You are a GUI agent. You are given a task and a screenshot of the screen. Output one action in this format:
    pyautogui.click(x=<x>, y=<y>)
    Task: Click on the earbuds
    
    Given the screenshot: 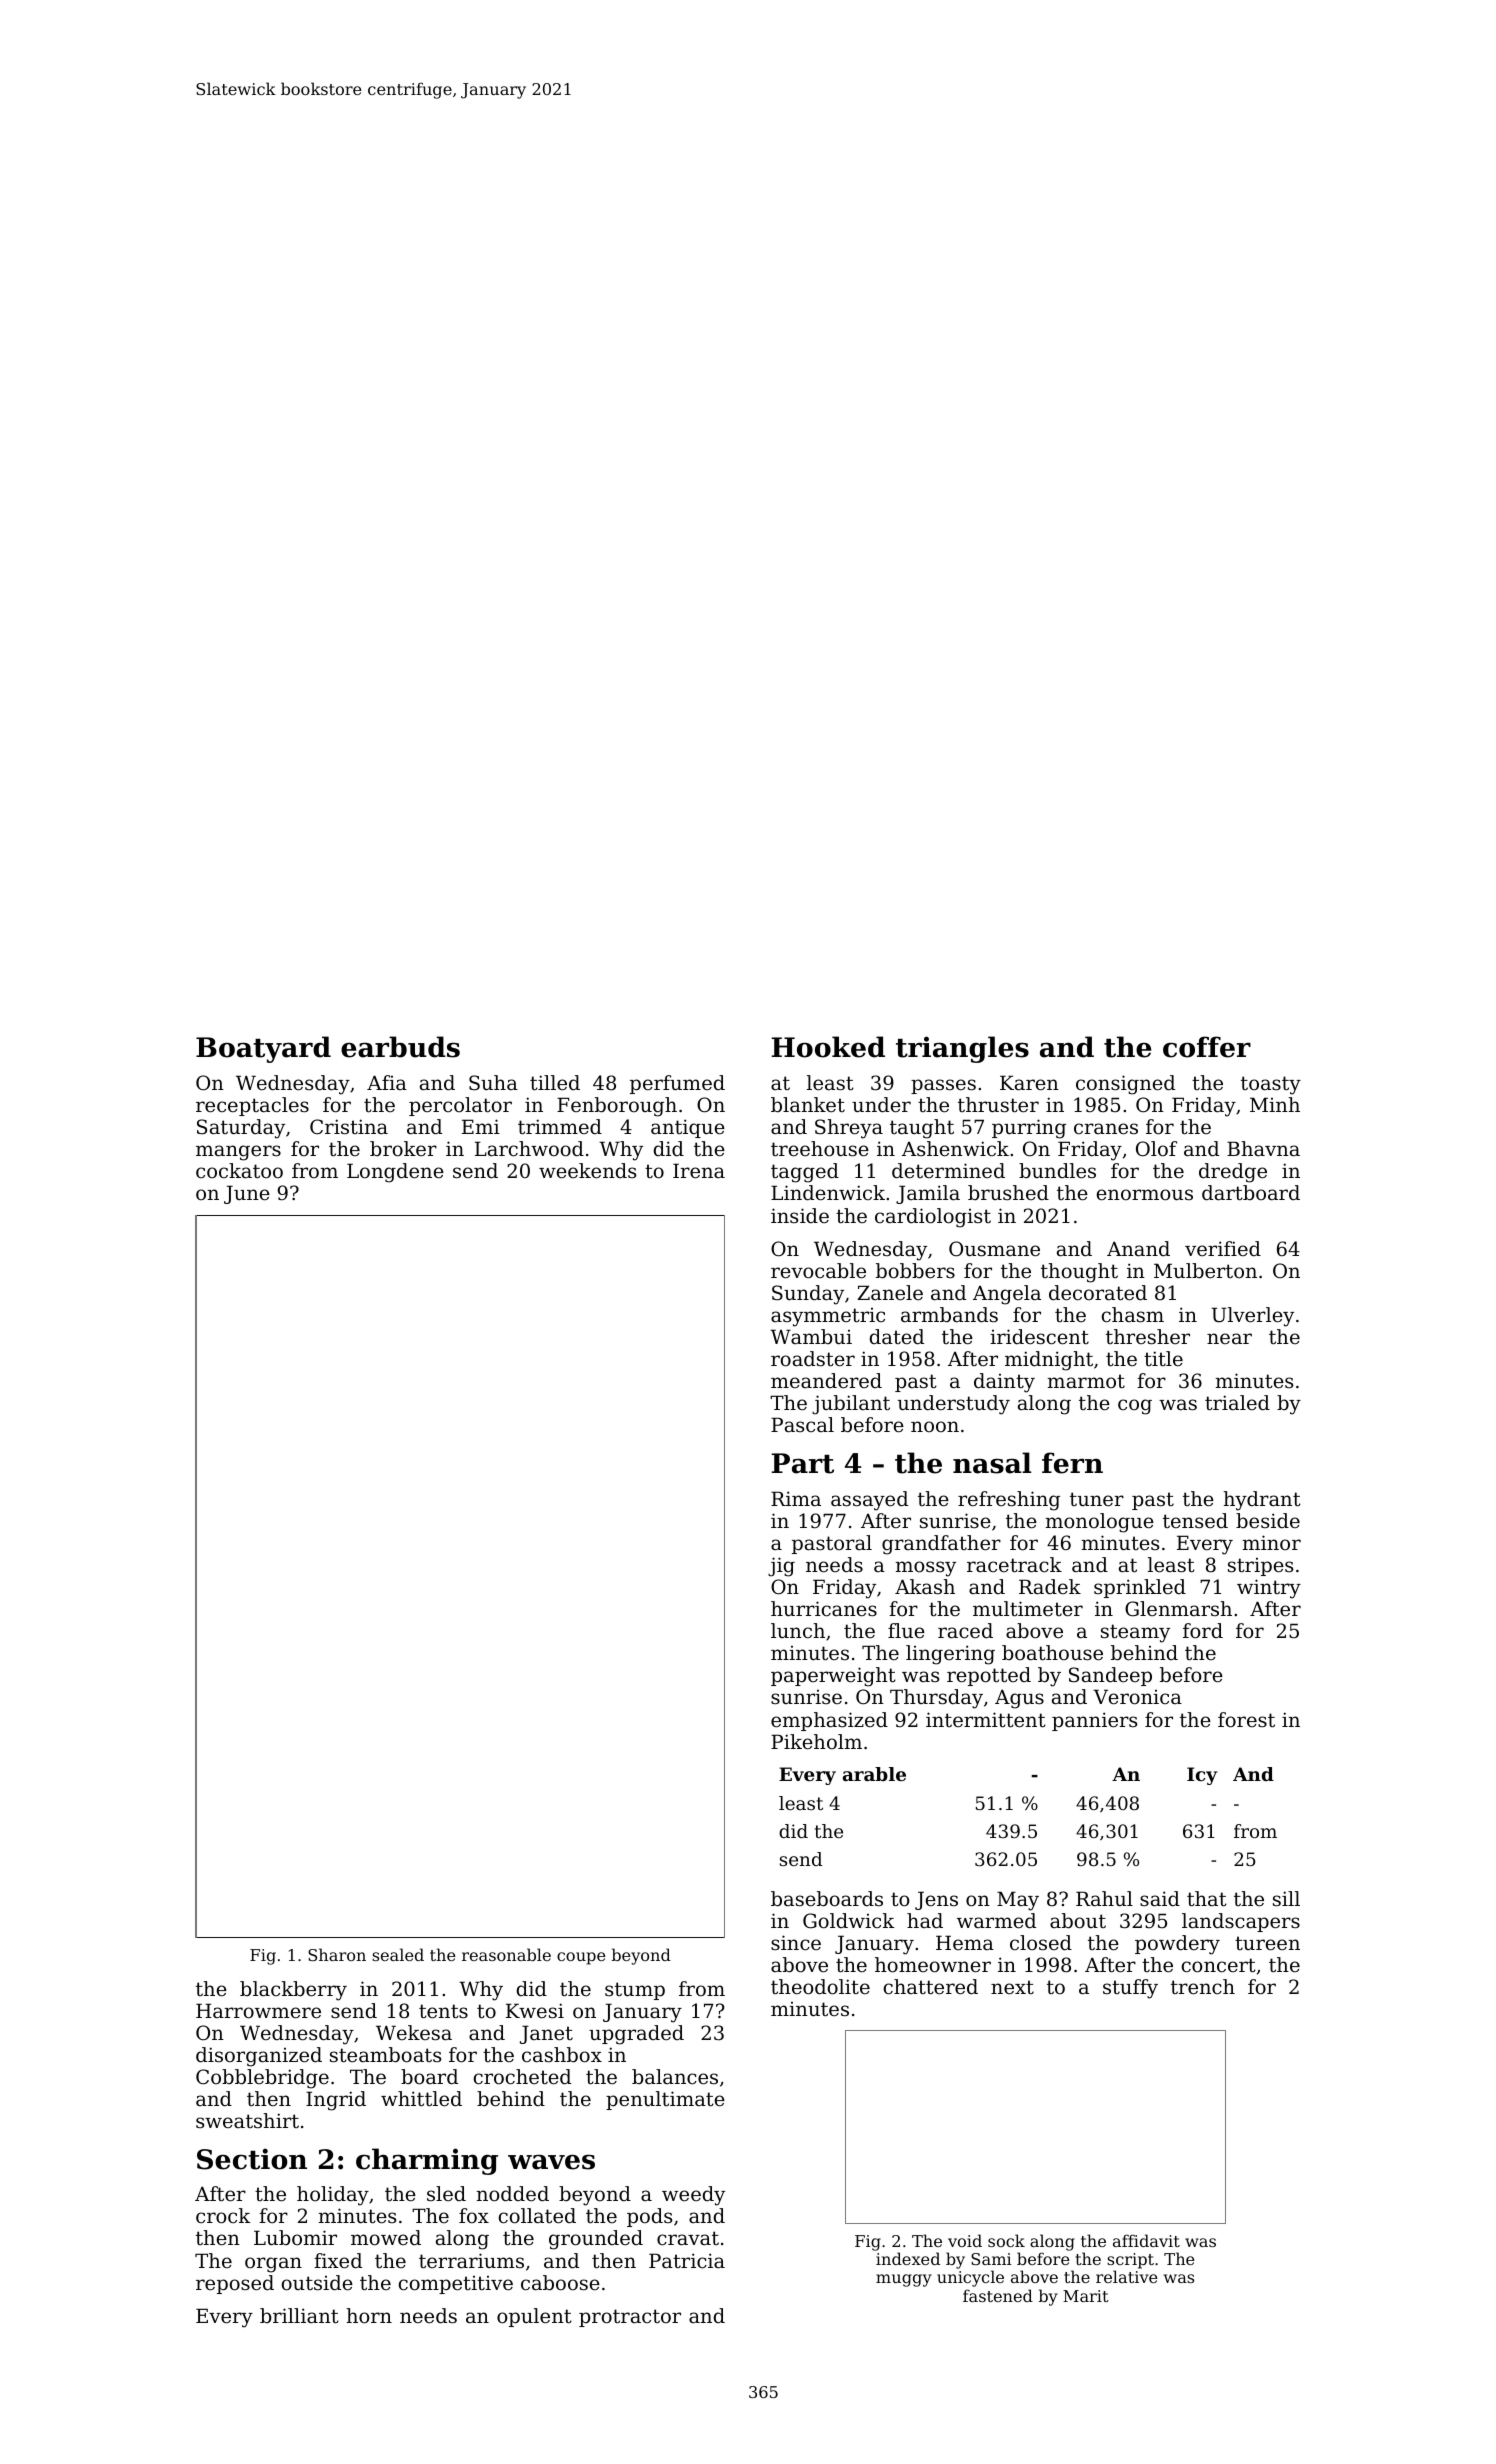 What is the action you would take?
    pyautogui.click(x=400, y=1047)
